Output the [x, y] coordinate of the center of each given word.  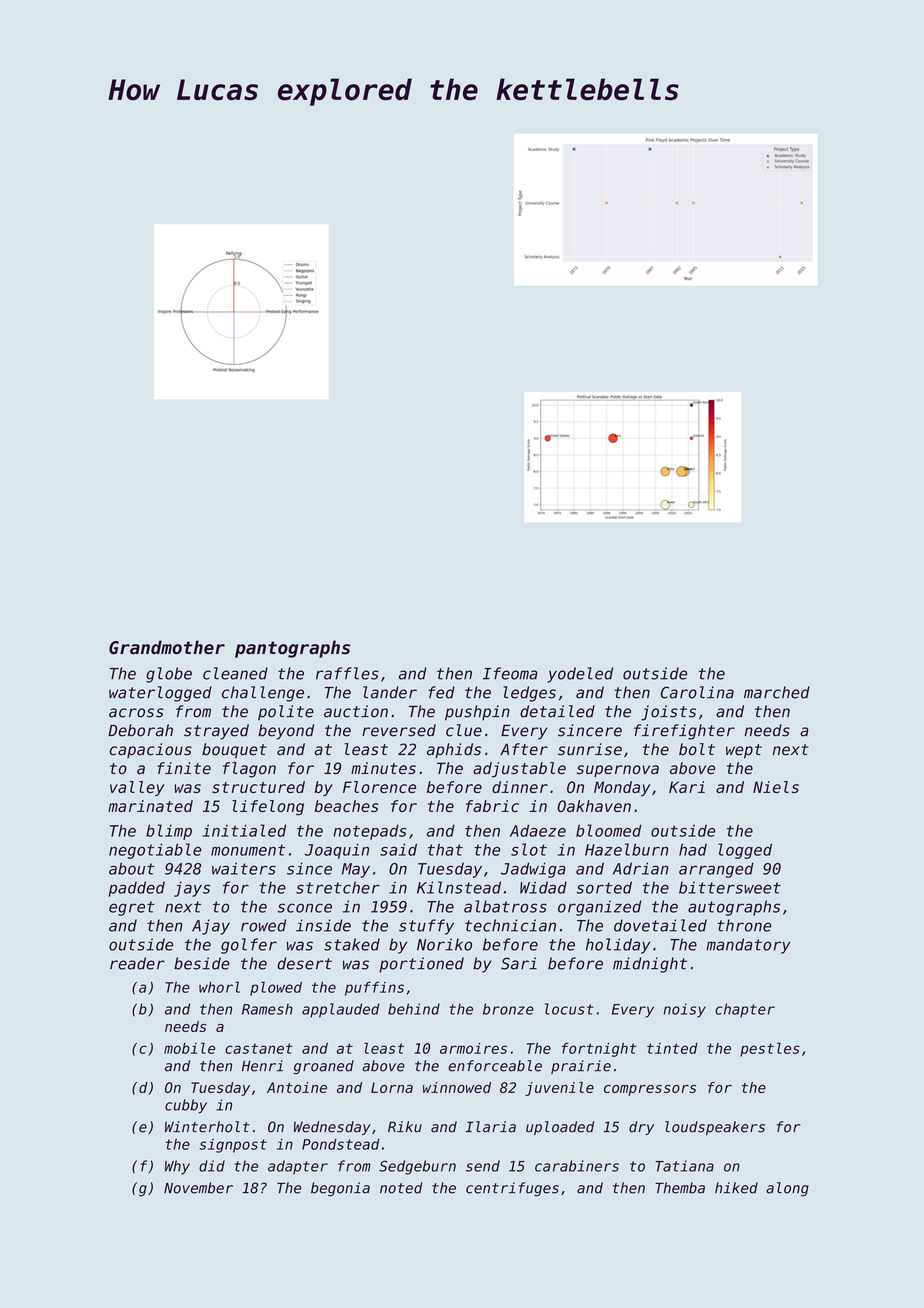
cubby [186, 1106]
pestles [770, 1049]
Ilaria [491, 1127]
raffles [347, 673]
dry [641, 1128]
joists [668, 713]
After [524, 749]
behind [414, 1009]
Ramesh [267, 1009]
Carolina [697, 692]
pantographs [292, 649]
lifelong [268, 808]
